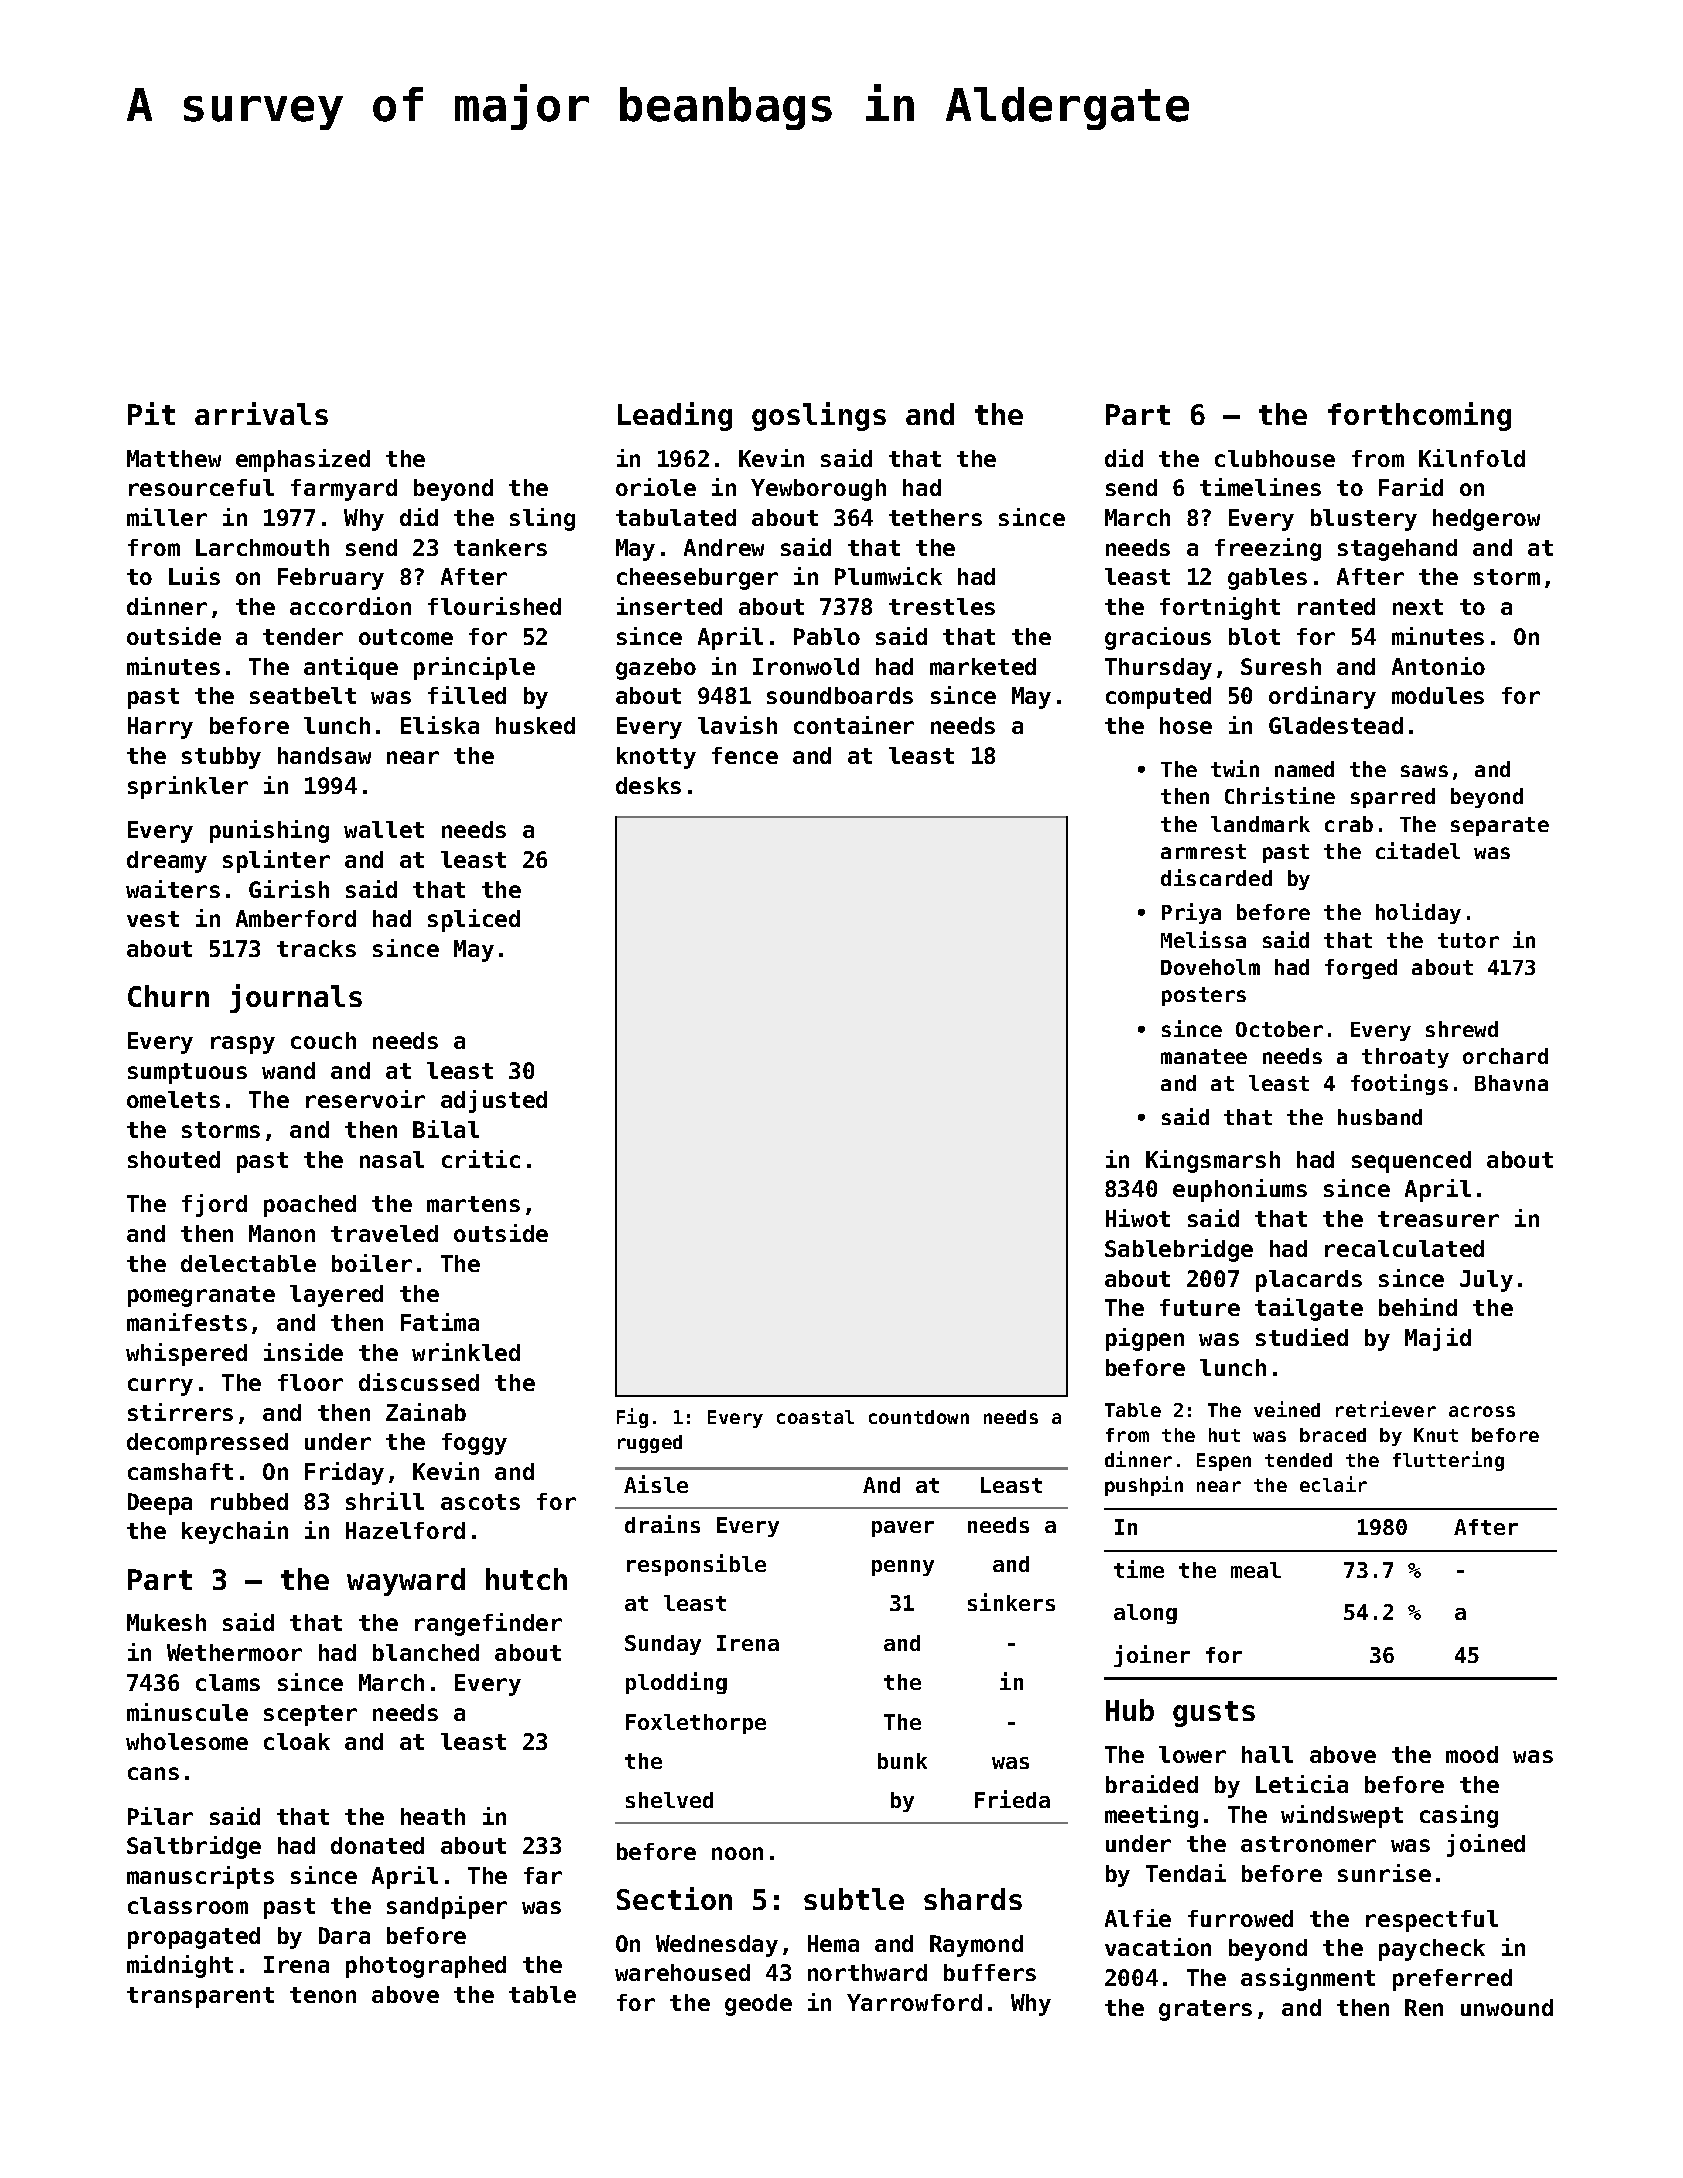  What do you see at coordinates (200, 1877) in the screenshot?
I see `manuscripts` at bounding box center [200, 1877].
